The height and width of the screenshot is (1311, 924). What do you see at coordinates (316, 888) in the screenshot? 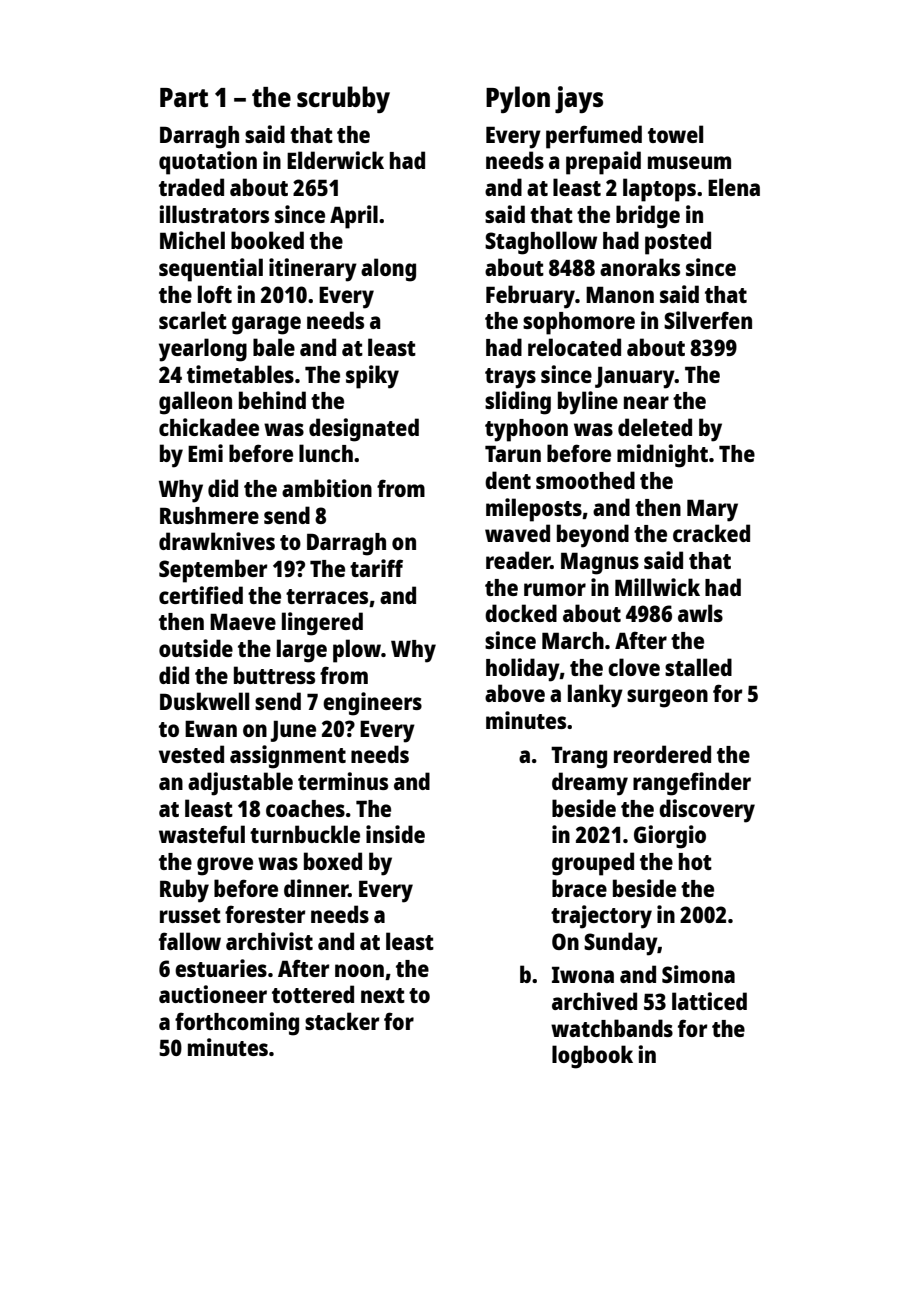
I see `dinner` at bounding box center [316, 888].
